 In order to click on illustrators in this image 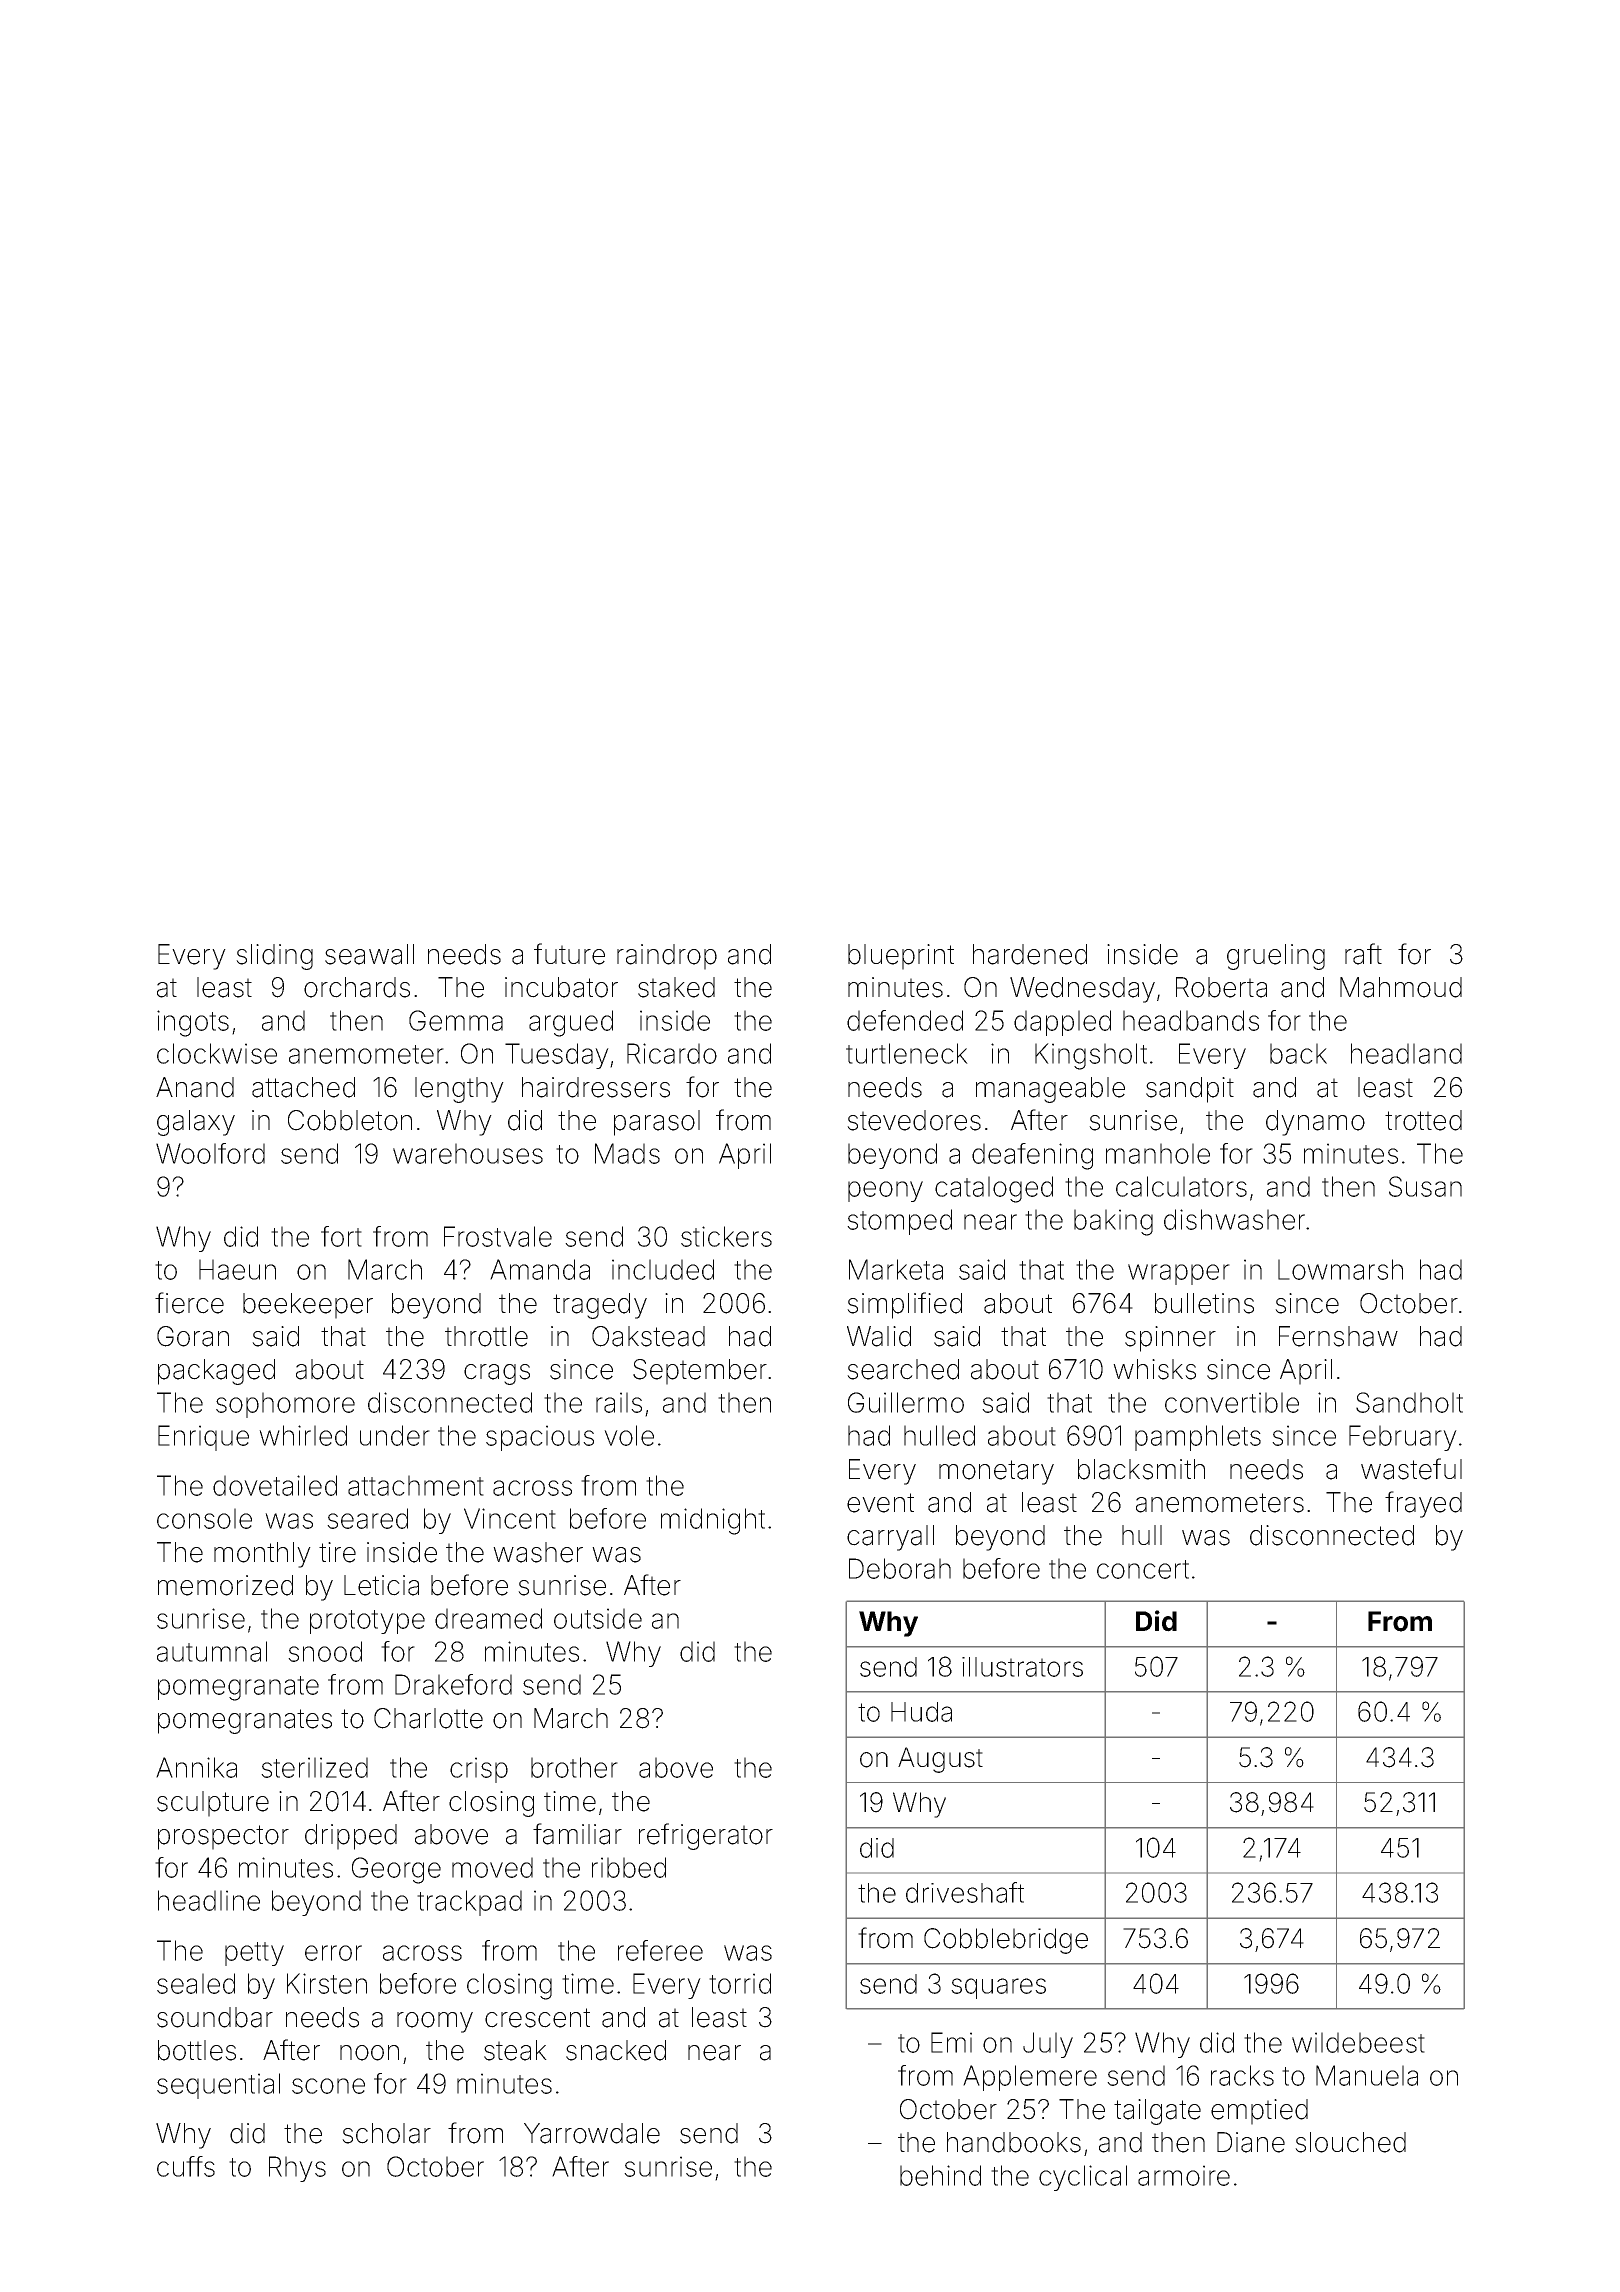, I will do `click(1022, 1667)`.
